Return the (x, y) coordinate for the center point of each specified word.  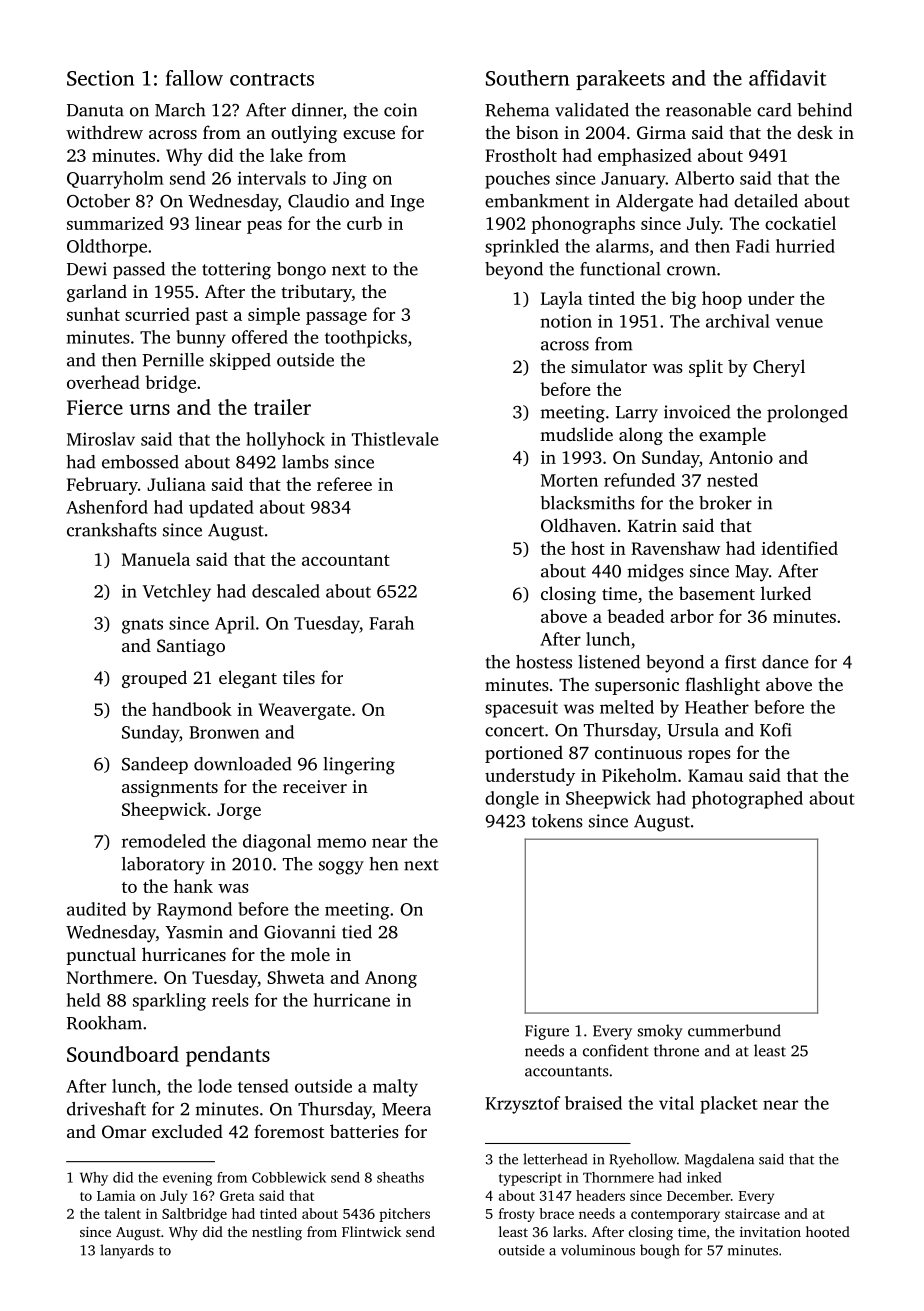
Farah (391, 623)
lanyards (127, 1251)
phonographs (583, 225)
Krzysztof (522, 1105)
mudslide (576, 434)
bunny (201, 339)
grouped (154, 679)
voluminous (598, 1250)
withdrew (104, 132)
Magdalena (719, 1160)
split (706, 368)
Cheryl (779, 368)
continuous (638, 752)
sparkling (169, 1002)
